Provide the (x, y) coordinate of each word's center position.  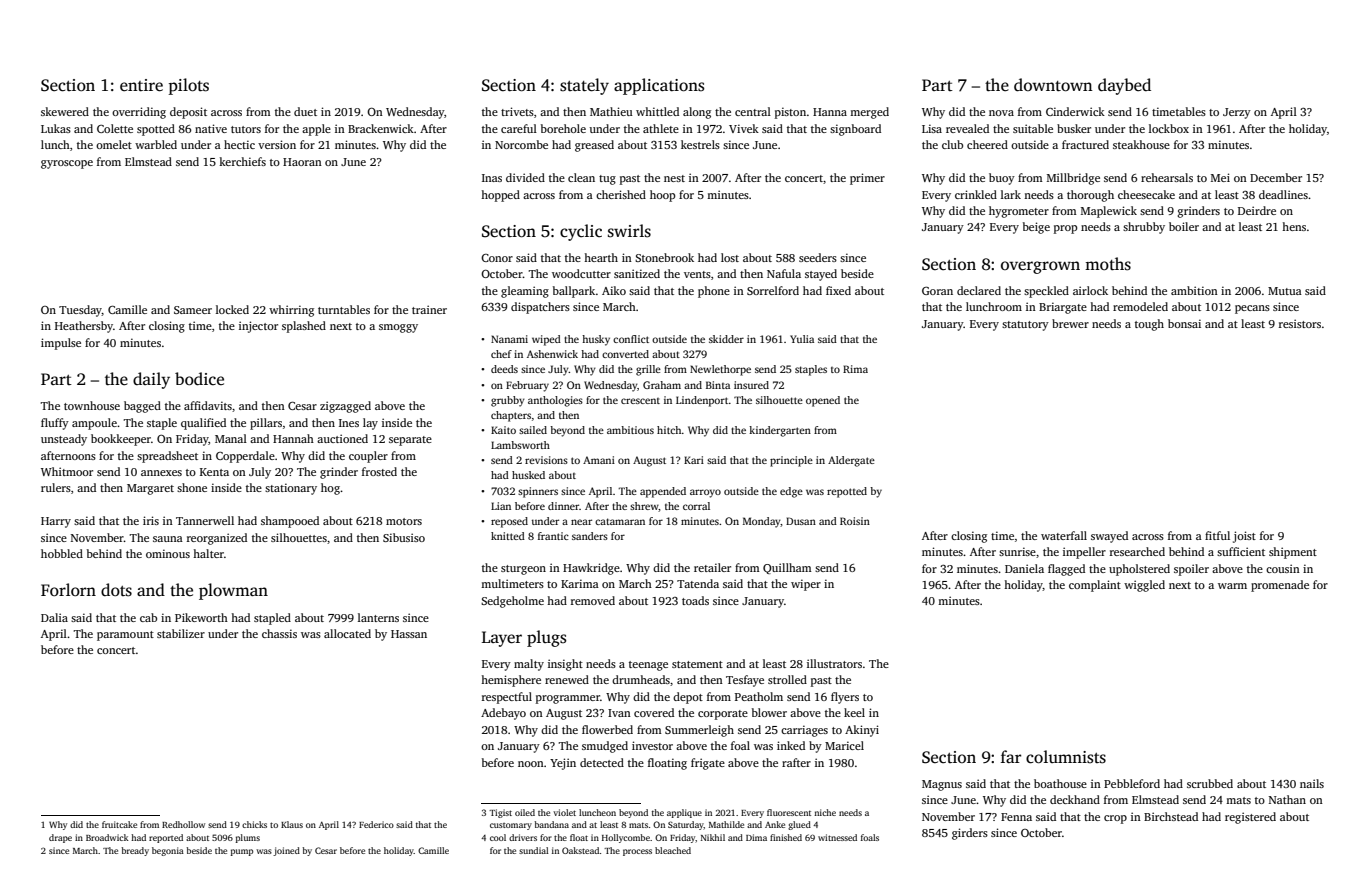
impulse (61, 344)
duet (305, 111)
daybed (1124, 86)
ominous (168, 553)
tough (1149, 325)
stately (584, 86)
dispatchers (540, 308)
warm (1232, 586)
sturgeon (523, 570)
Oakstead (581, 850)
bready (135, 851)
